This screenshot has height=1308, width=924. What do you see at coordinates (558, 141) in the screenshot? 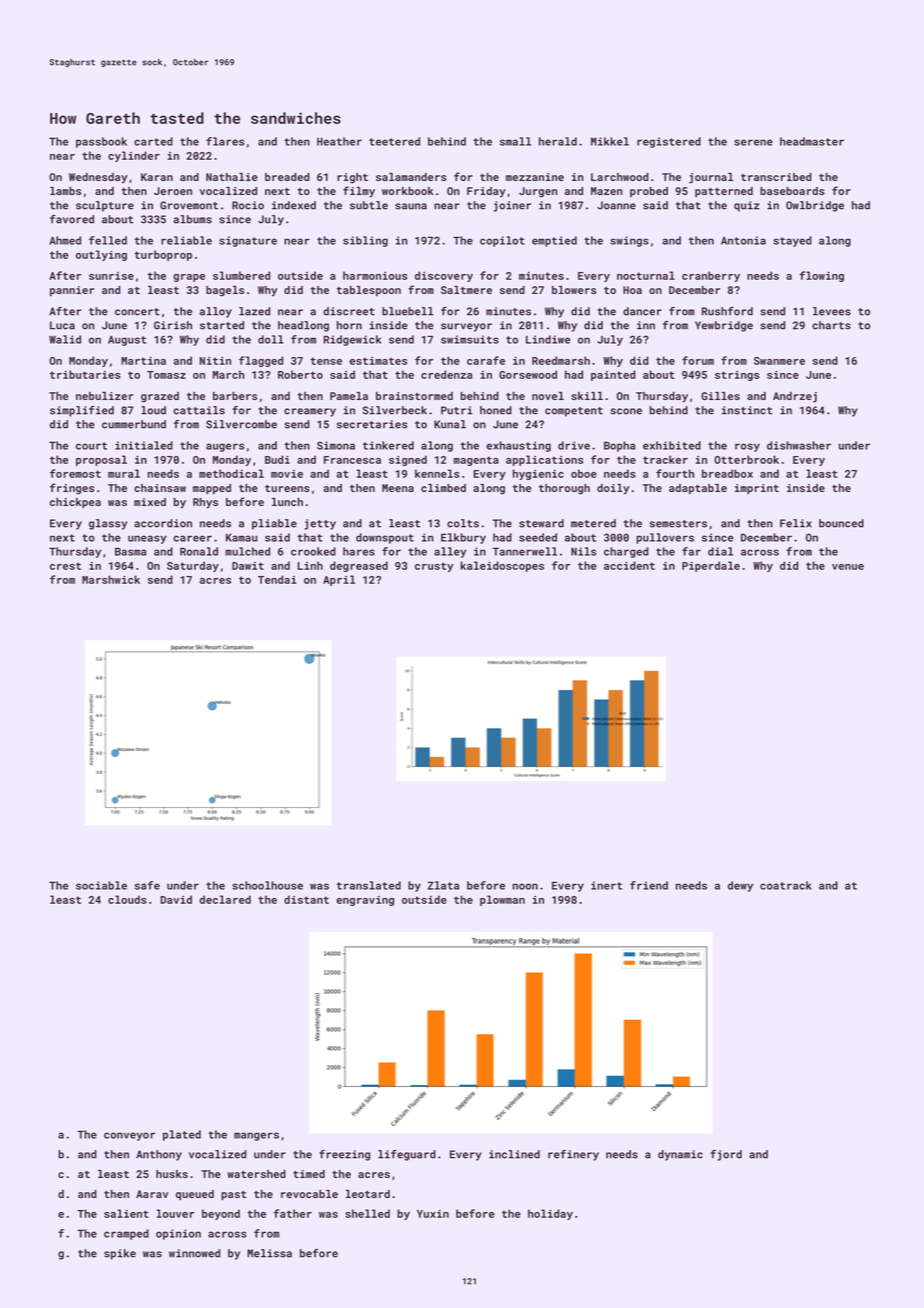
I see `herald` at bounding box center [558, 141].
